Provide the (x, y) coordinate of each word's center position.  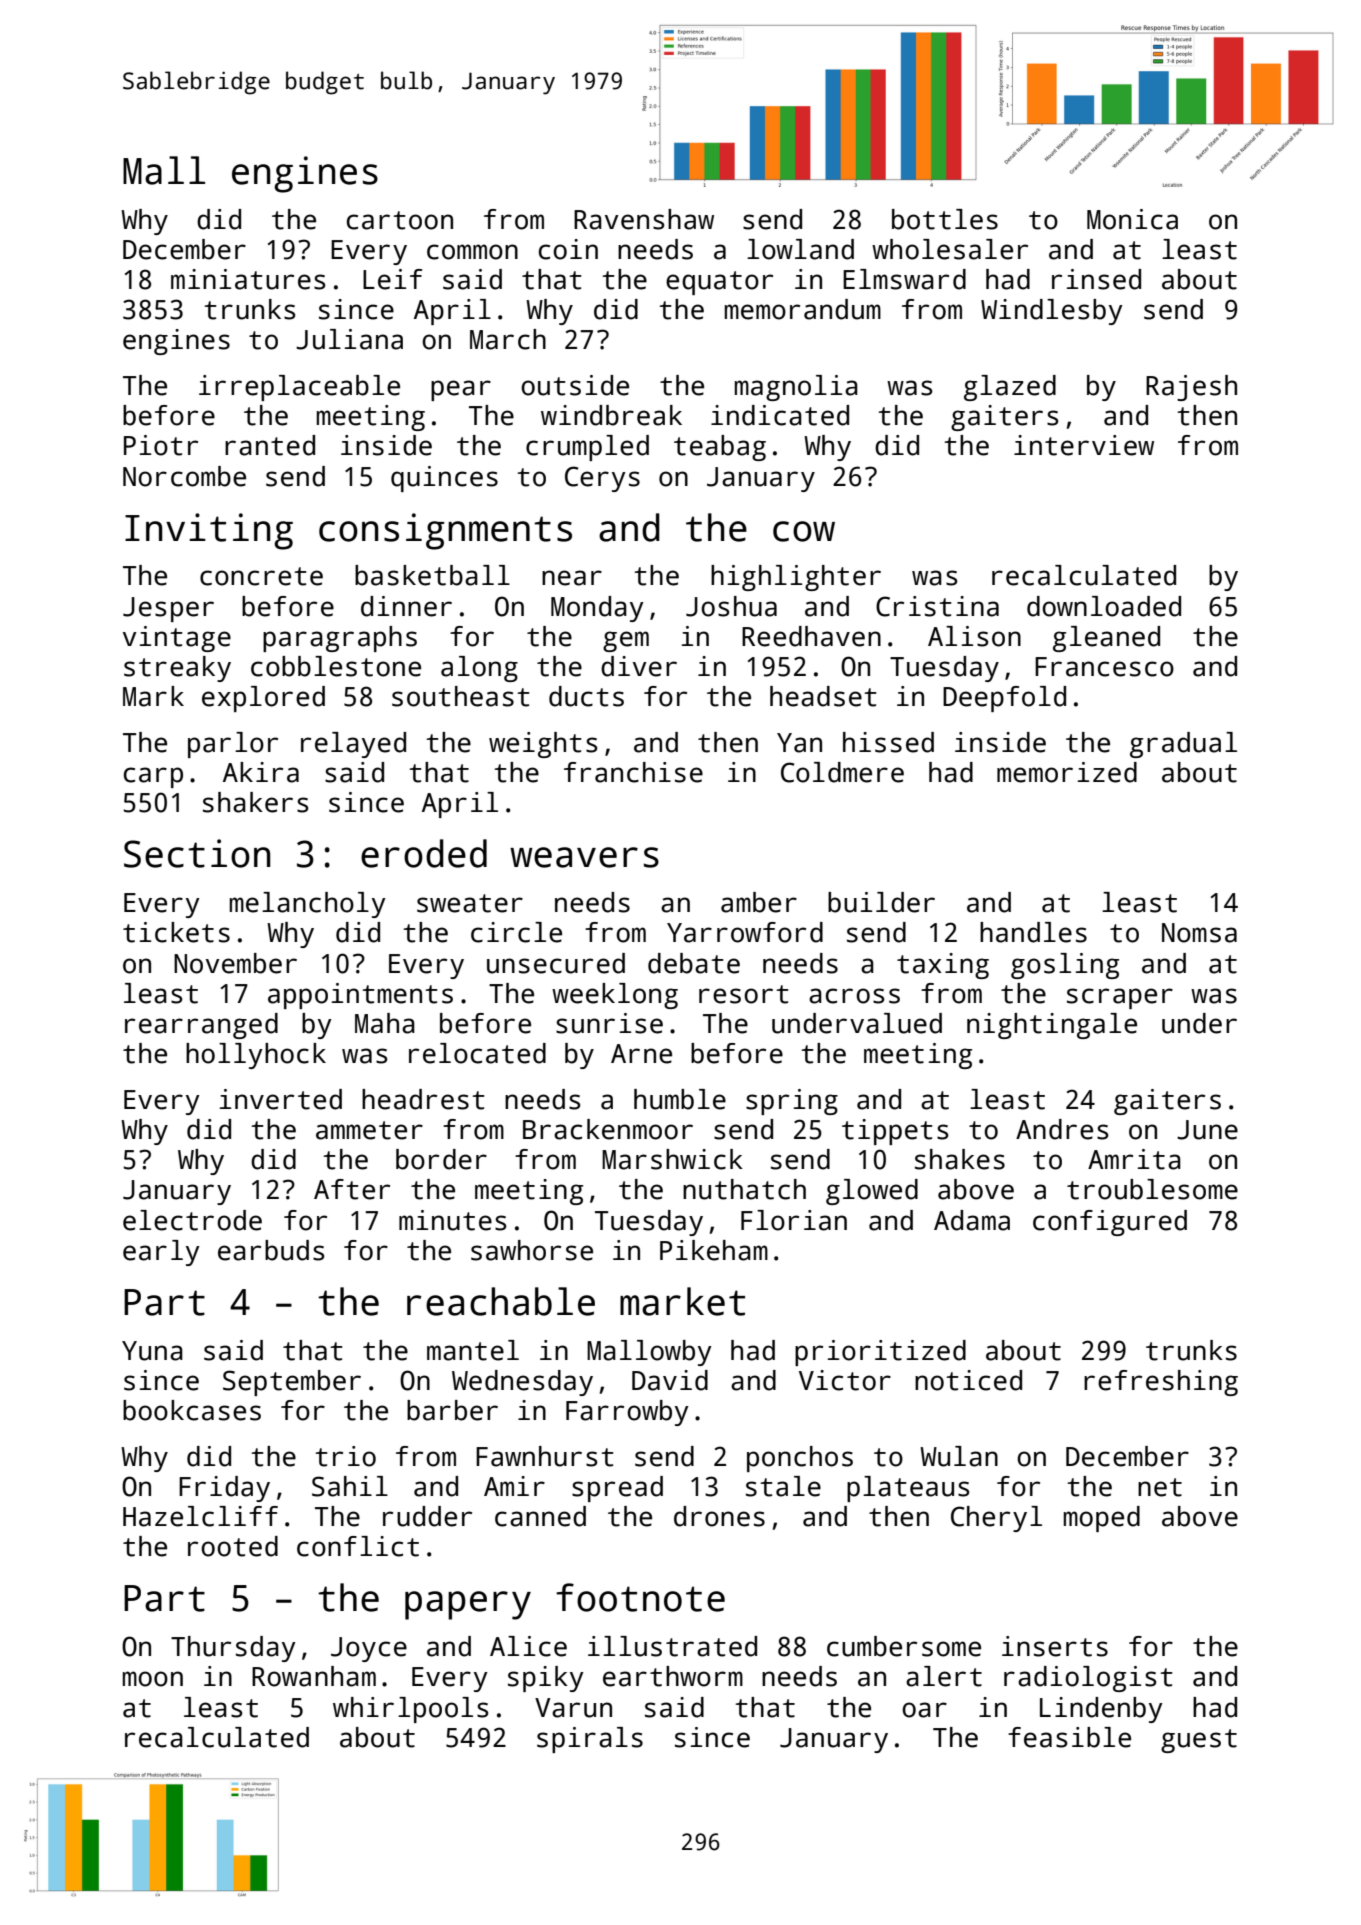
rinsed (1096, 279)
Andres (1062, 1129)
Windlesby (1052, 312)
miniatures (248, 279)
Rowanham (314, 1676)
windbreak (611, 415)
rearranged (201, 1026)
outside (575, 385)
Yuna (152, 1351)
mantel (473, 1350)
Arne (641, 1054)
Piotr (161, 445)
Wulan (959, 1456)
